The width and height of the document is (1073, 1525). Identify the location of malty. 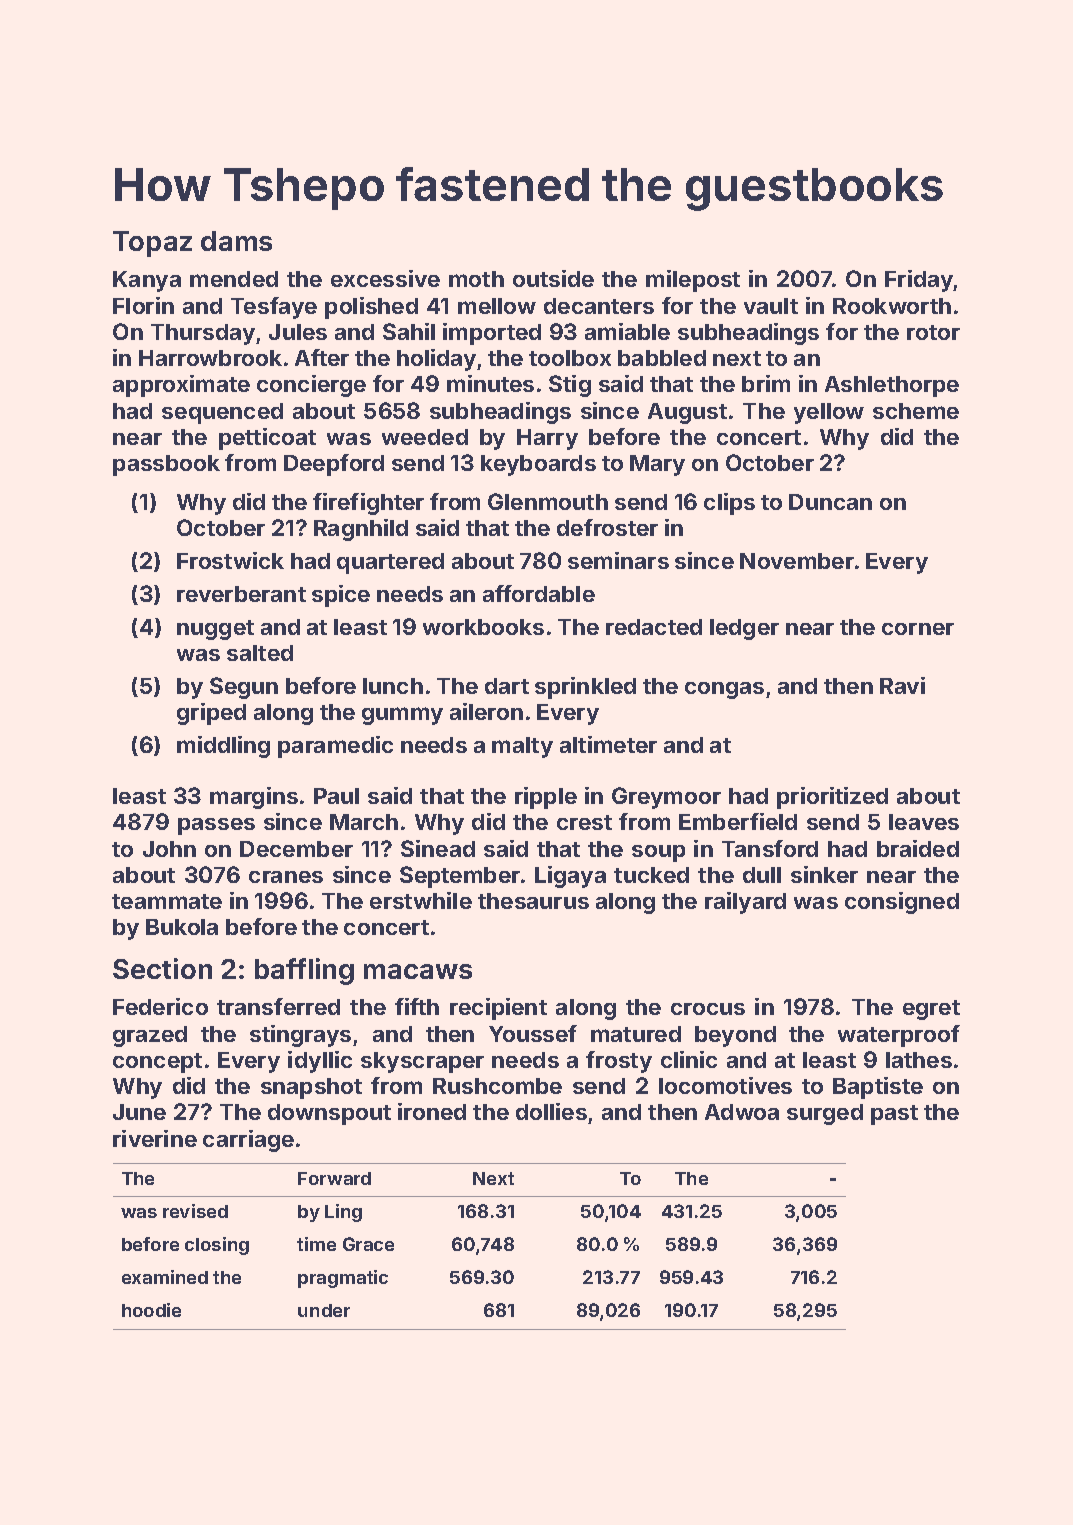
(522, 747).
